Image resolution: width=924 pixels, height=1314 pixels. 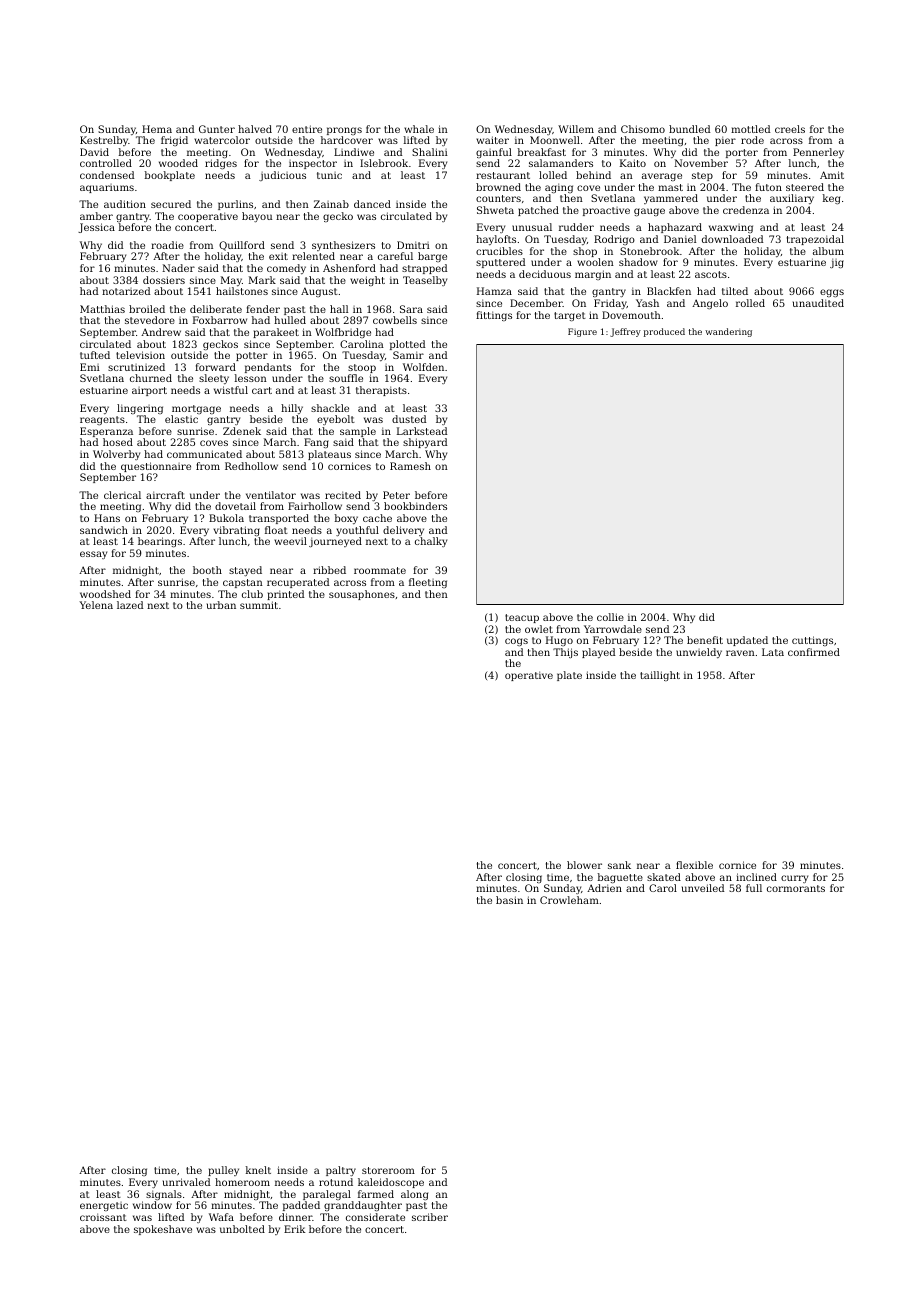 I want to click on blower, so click(x=584, y=865).
